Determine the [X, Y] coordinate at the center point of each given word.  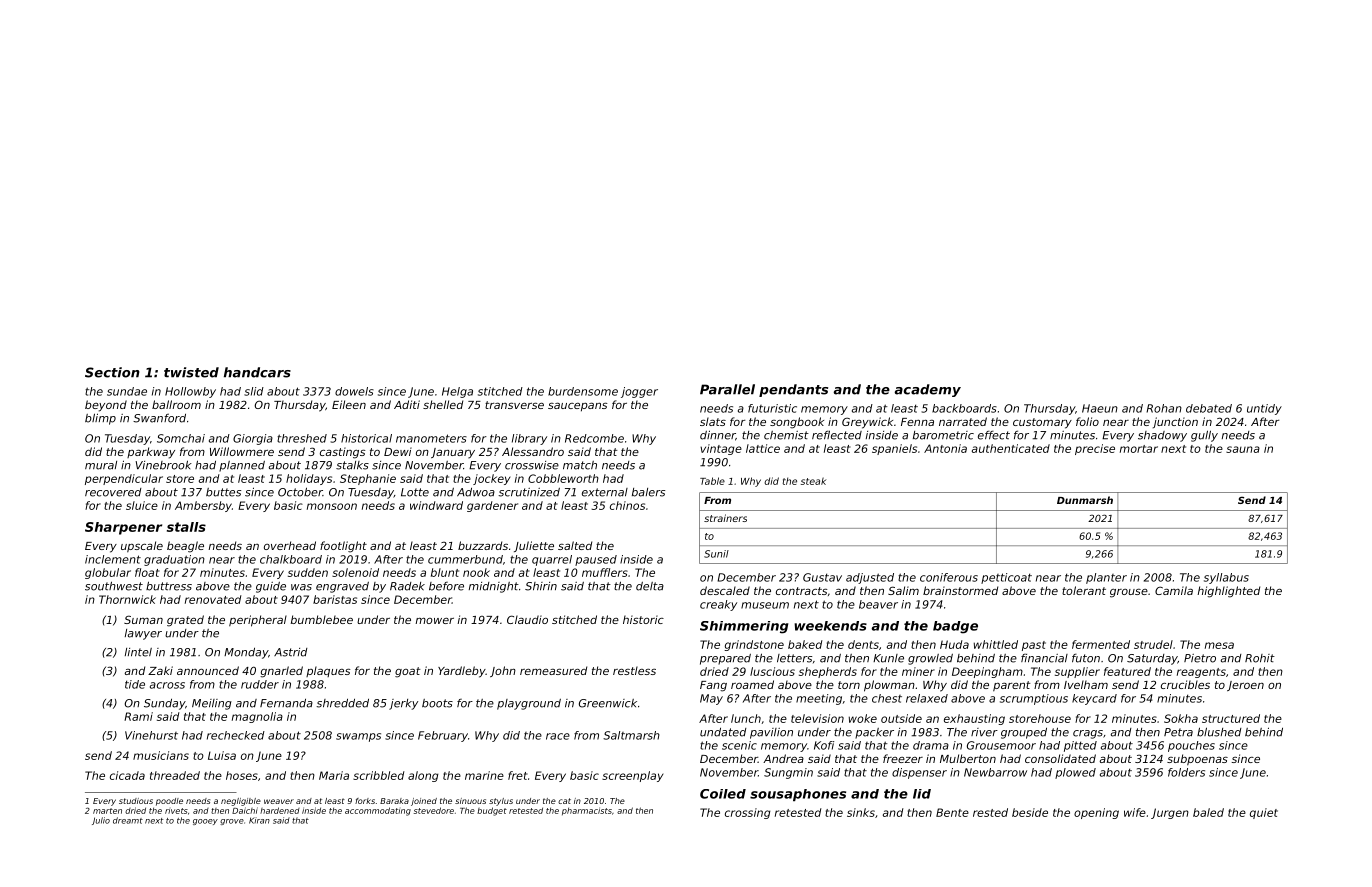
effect [994, 435]
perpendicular [124, 479]
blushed [1219, 732]
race [558, 736]
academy [928, 390]
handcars [257, 372]
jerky [403, 704]
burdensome [583, 391]
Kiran [259, 820]
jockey [491, 479]
